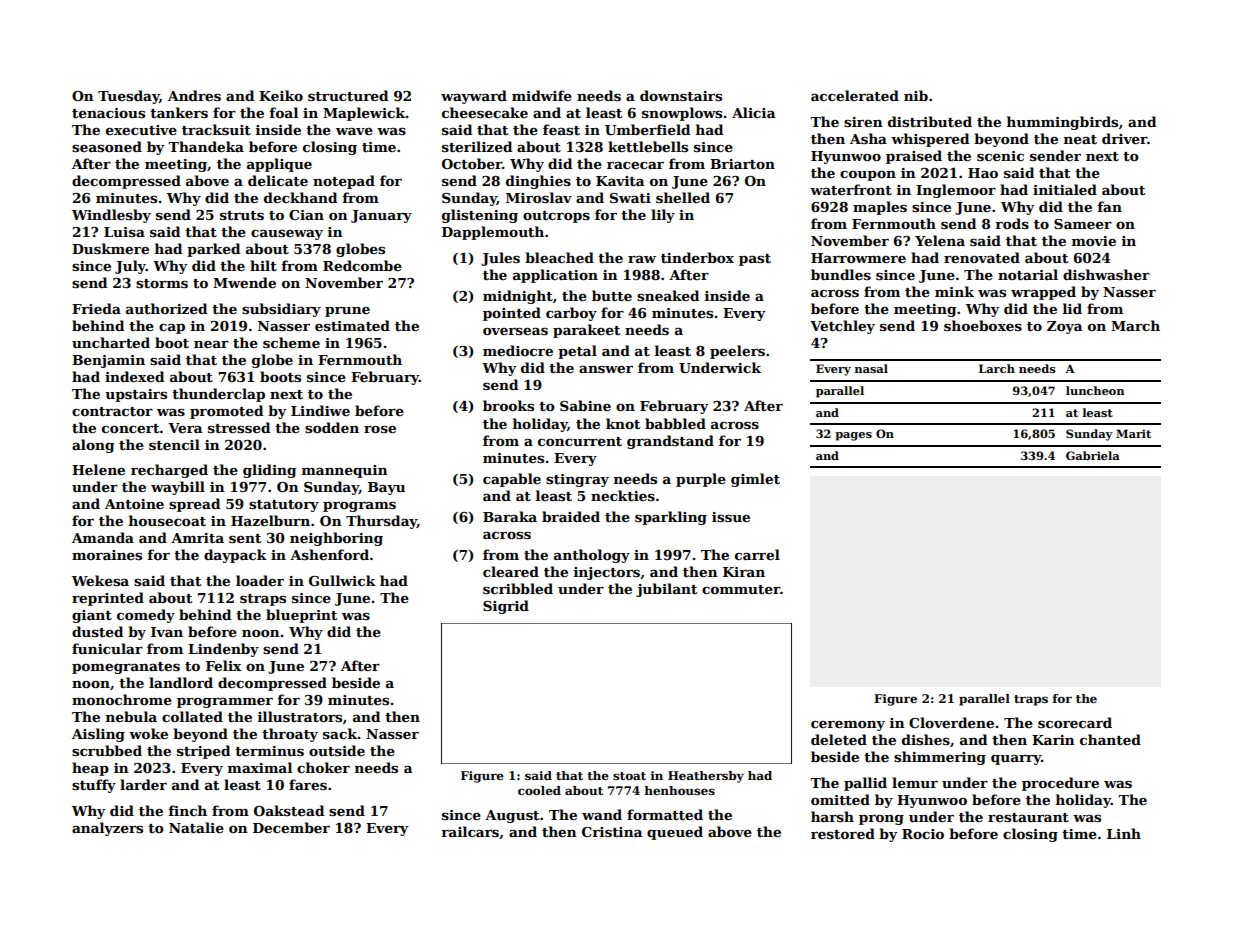  I want to click on seasoned, so click(107, 146).
